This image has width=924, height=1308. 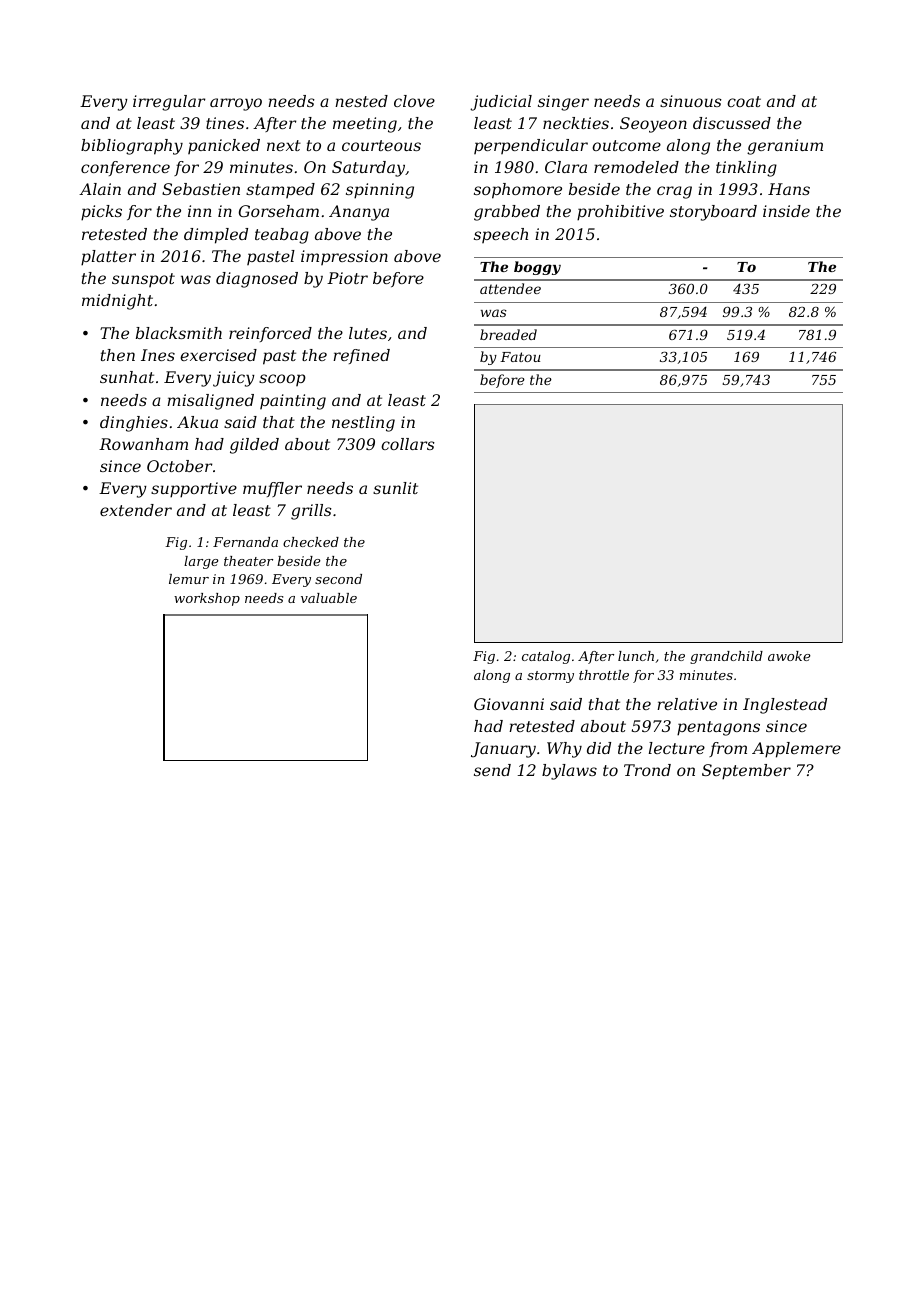 I want to click on clove, so click(x=414, y=101).
